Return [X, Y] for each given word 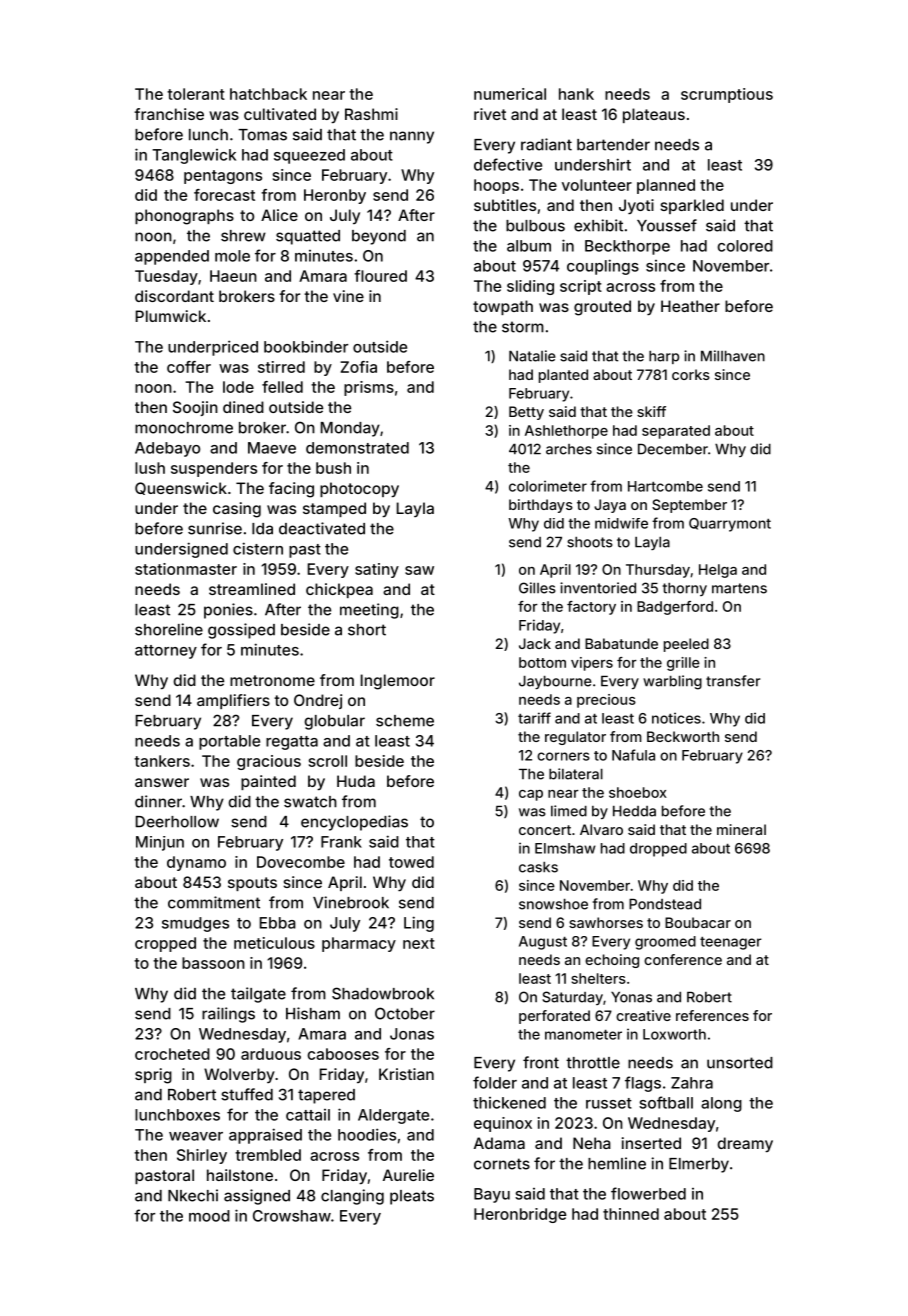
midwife [621, 523]
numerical [510, 94]
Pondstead [665, 904]
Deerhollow [177, 822]
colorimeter [548, 486]
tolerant [196, 94]
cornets [502, 1164]
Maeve [272, 448]
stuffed [247, 1094]
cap [531, 795]
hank [576, 94]
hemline [617, 1163]
